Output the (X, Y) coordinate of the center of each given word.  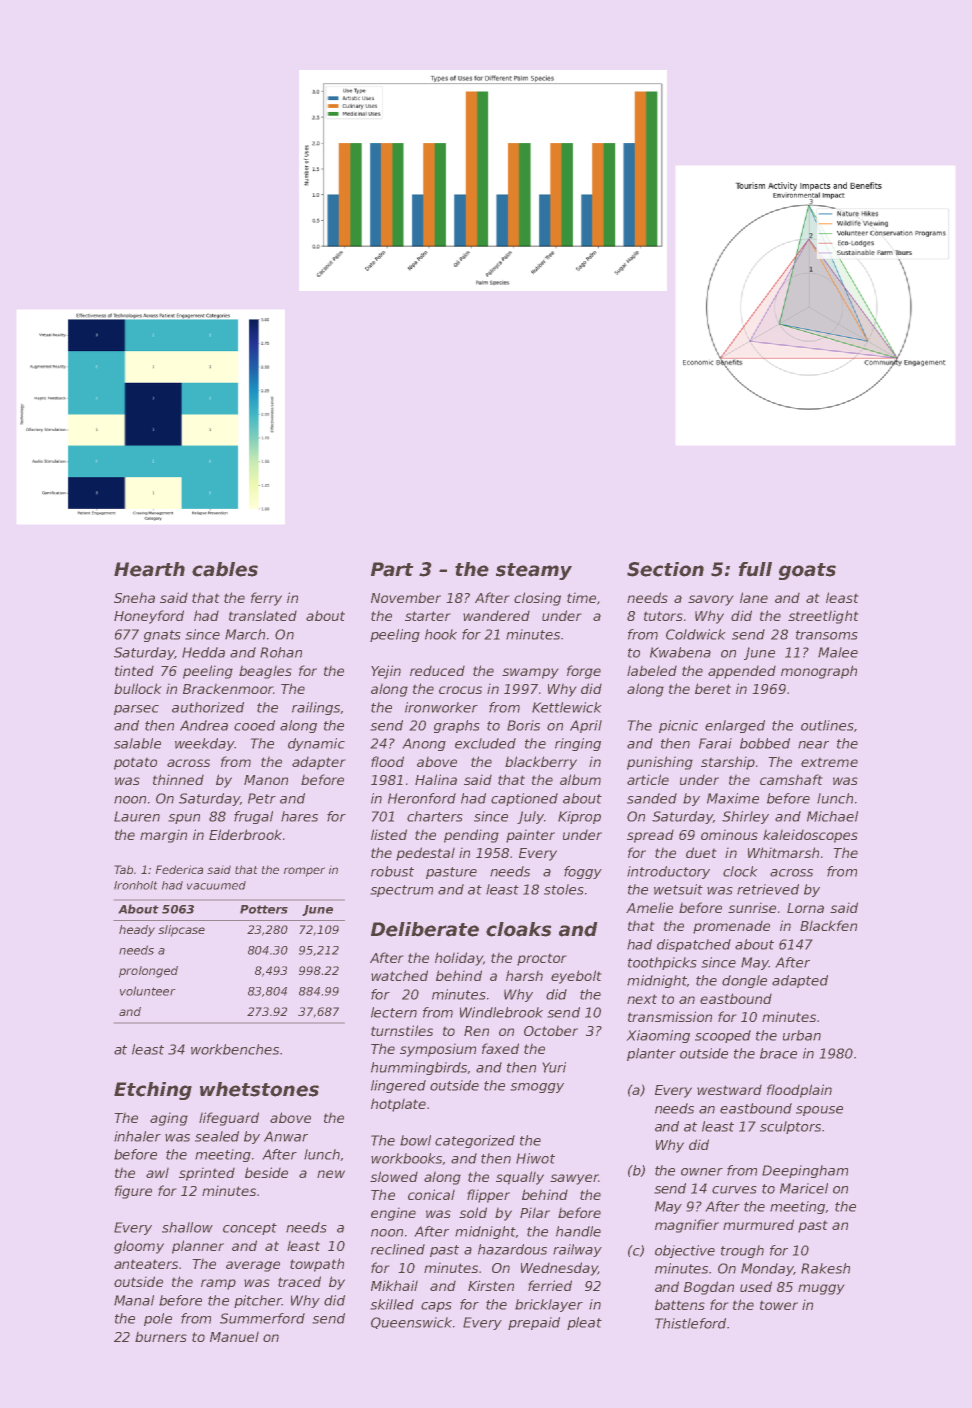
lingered (398, 1086)
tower (779, 1305)
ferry (266, 599)
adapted (800, 981)
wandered (496, 616)
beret (713, 688)
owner (702, 1172)
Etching (153, 1091)
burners (161, 1337)
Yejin (386, 672)
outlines (827, 725)
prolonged (148, 972)
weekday (204, 744)
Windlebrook (501, 1012)
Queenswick (411, 1323)
